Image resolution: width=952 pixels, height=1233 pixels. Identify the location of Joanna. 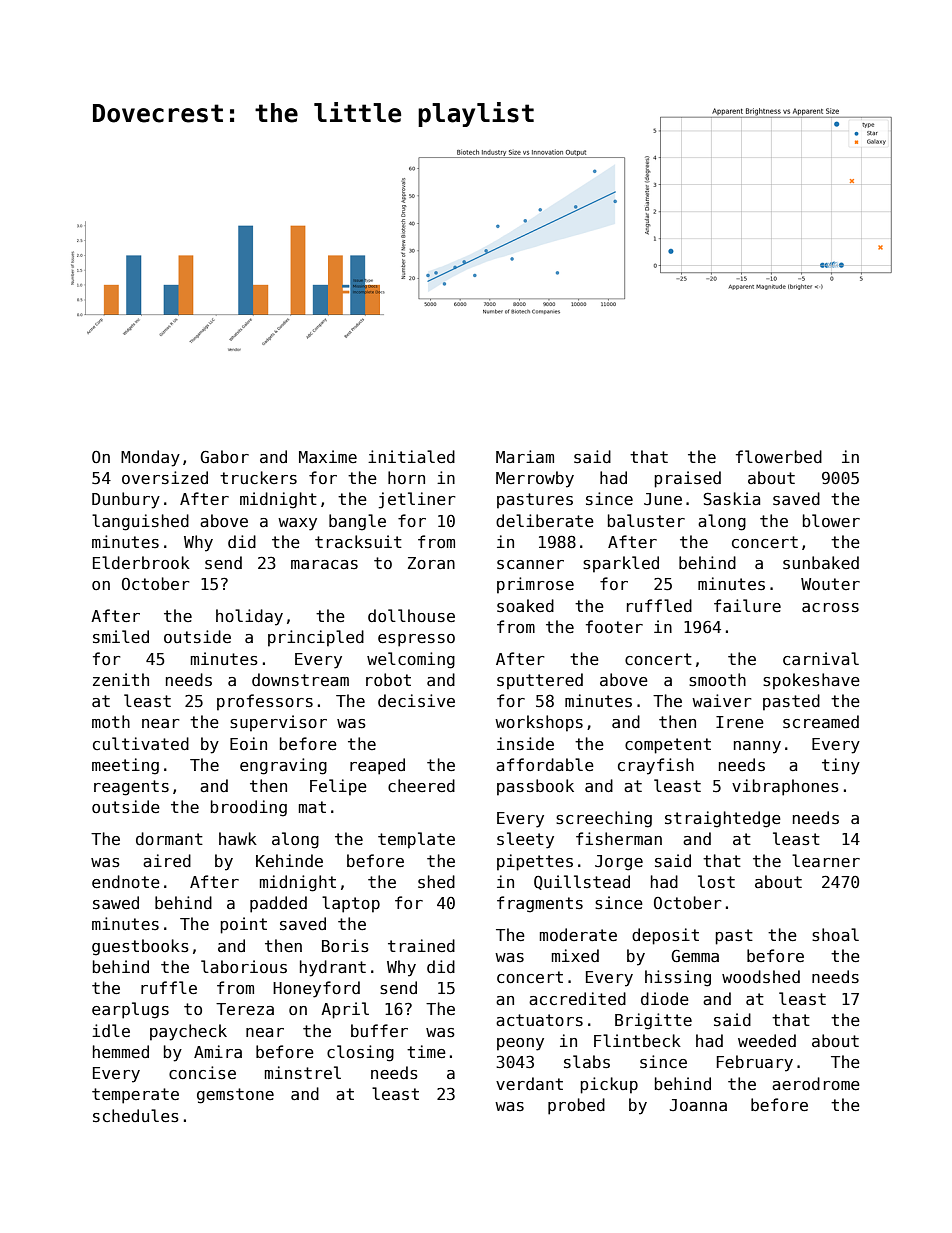
(698, 1105).
